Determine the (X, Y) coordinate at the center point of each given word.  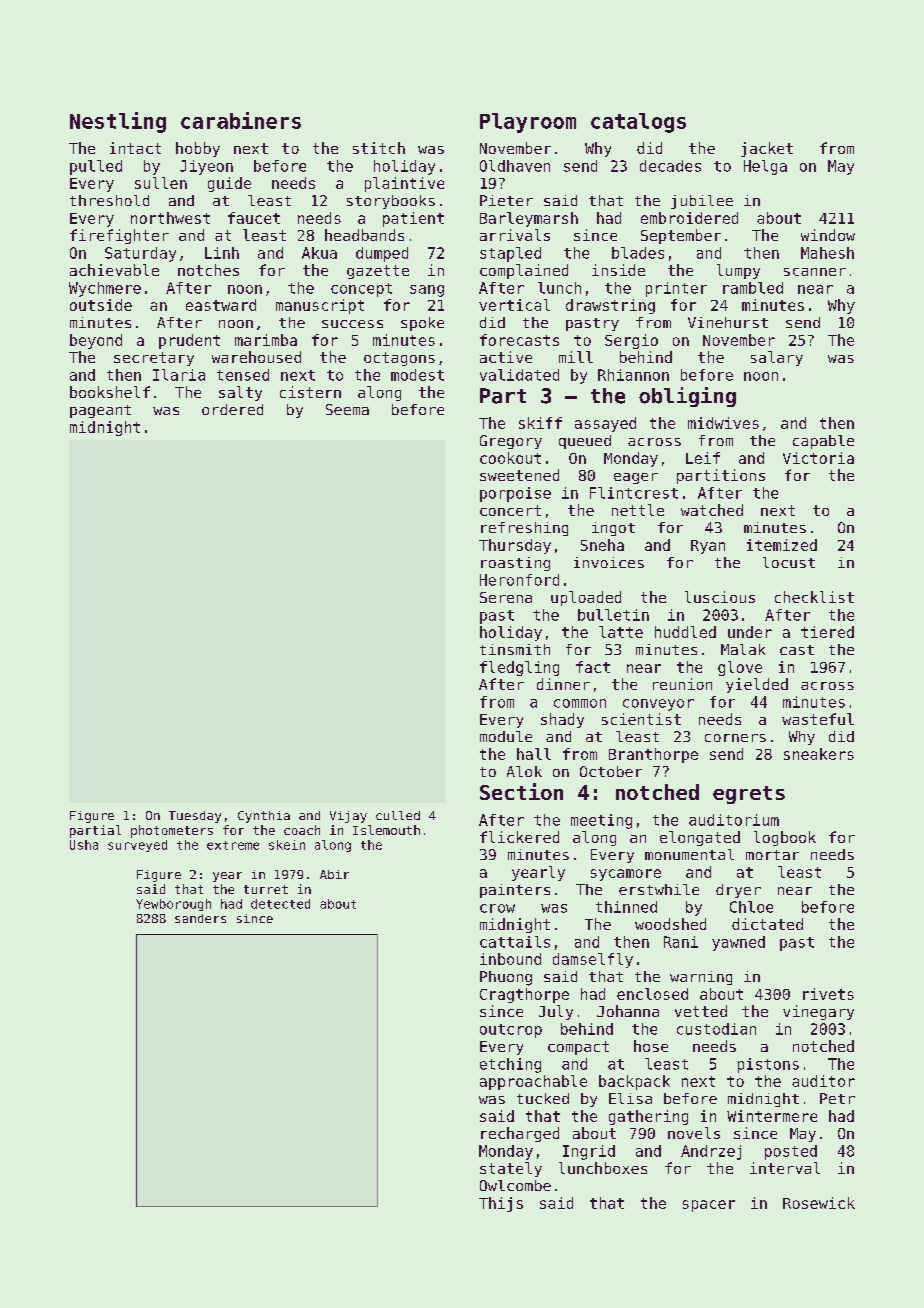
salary (777, 358)
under (750, 632)
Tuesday (195, 817)
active (506, 357)
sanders (200, 918)
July (556, 1012)
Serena (506, 597)
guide (229, 184)
